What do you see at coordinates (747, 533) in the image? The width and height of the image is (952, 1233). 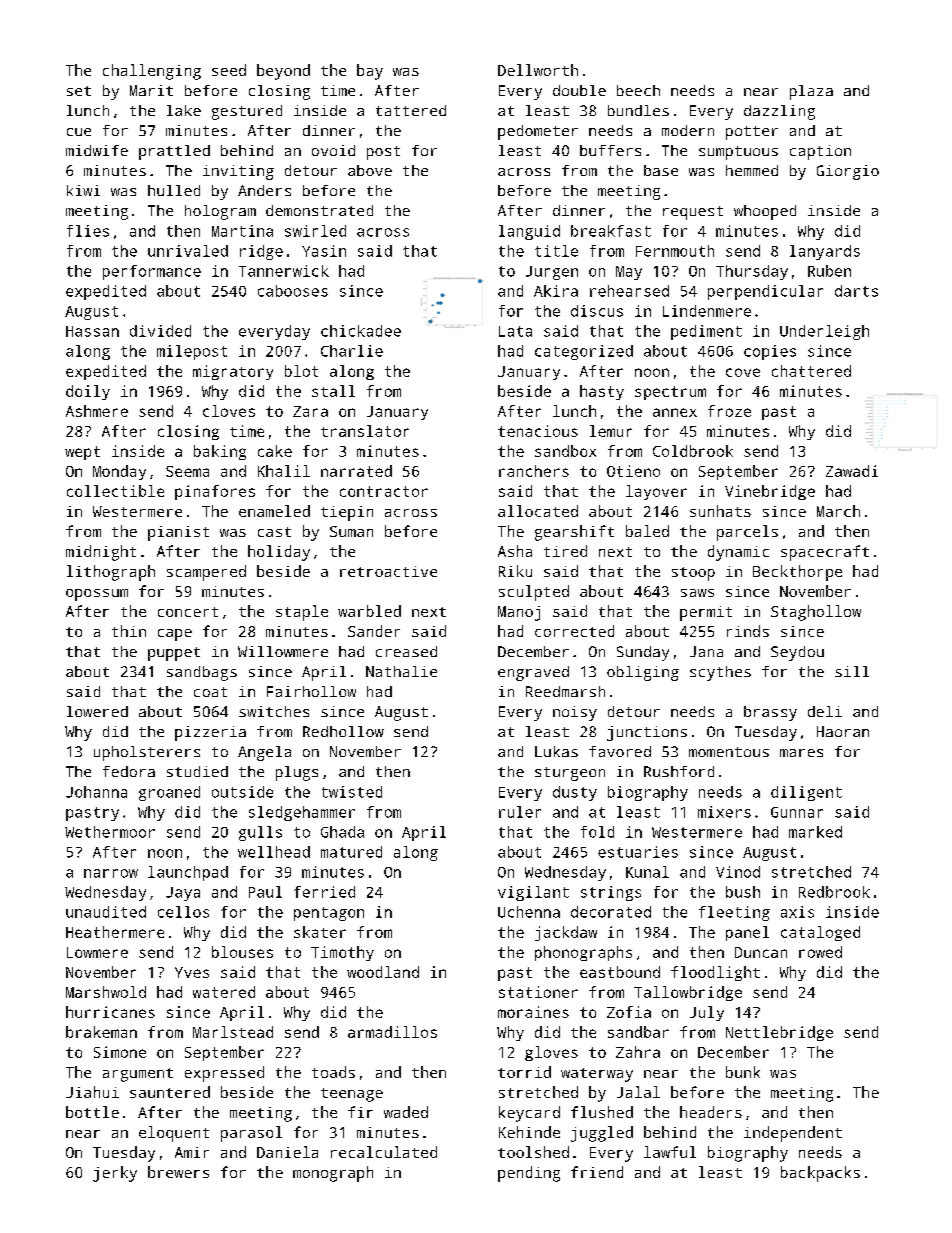 I see `parcels` at bounding box center [747, 533].
